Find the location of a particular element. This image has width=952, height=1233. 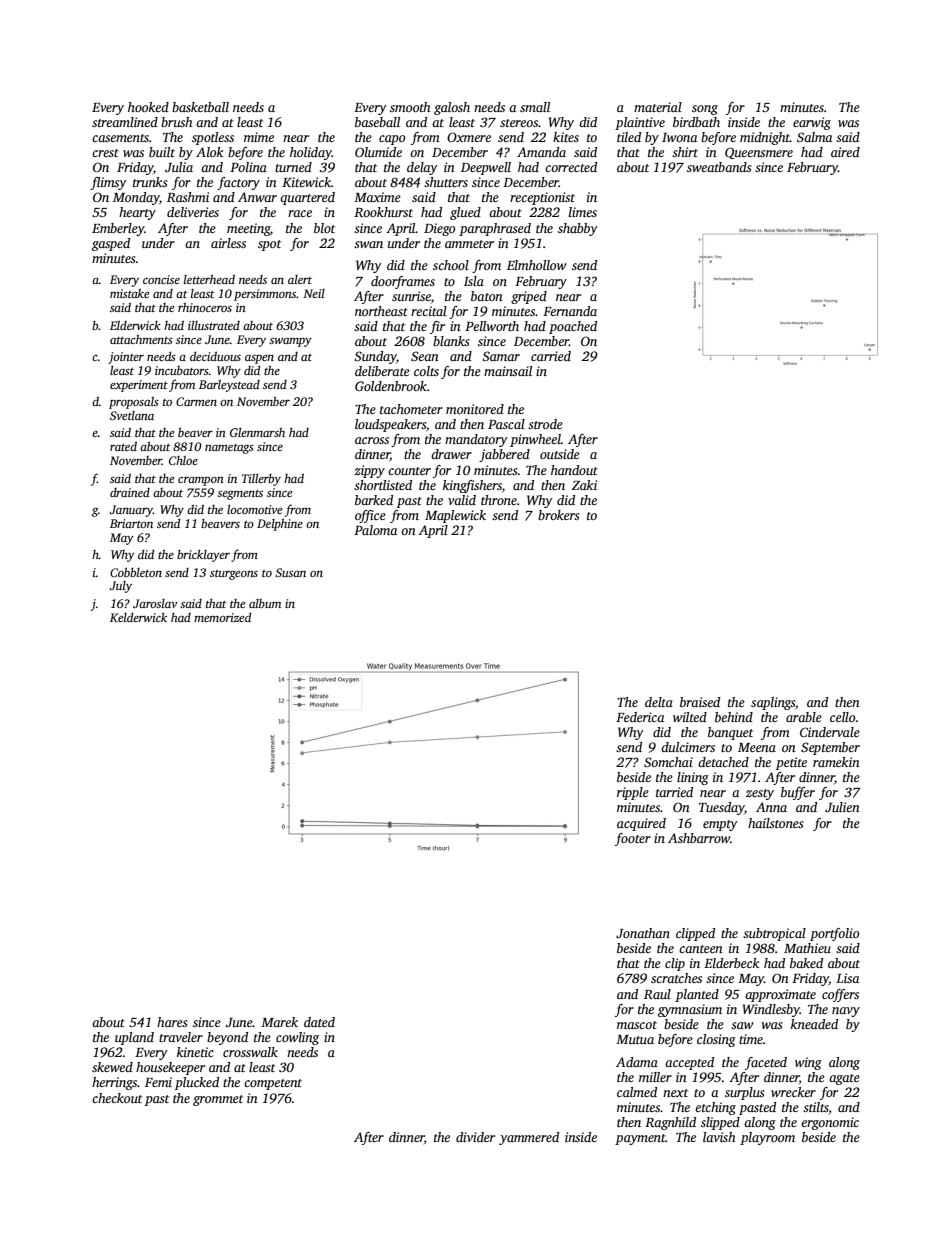

grommet is located at coordinates (218, 1100).
